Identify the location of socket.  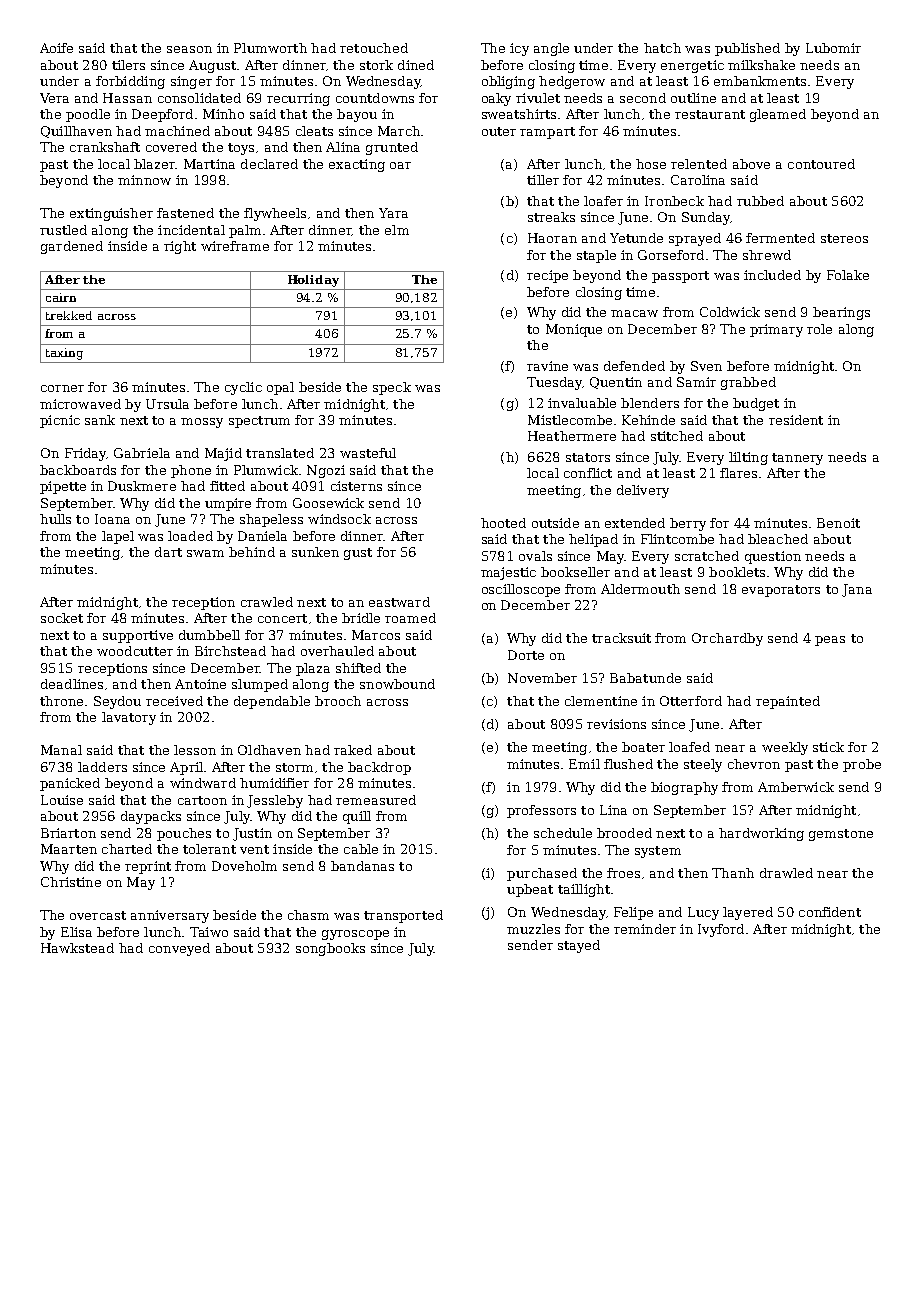
(62, 618).
